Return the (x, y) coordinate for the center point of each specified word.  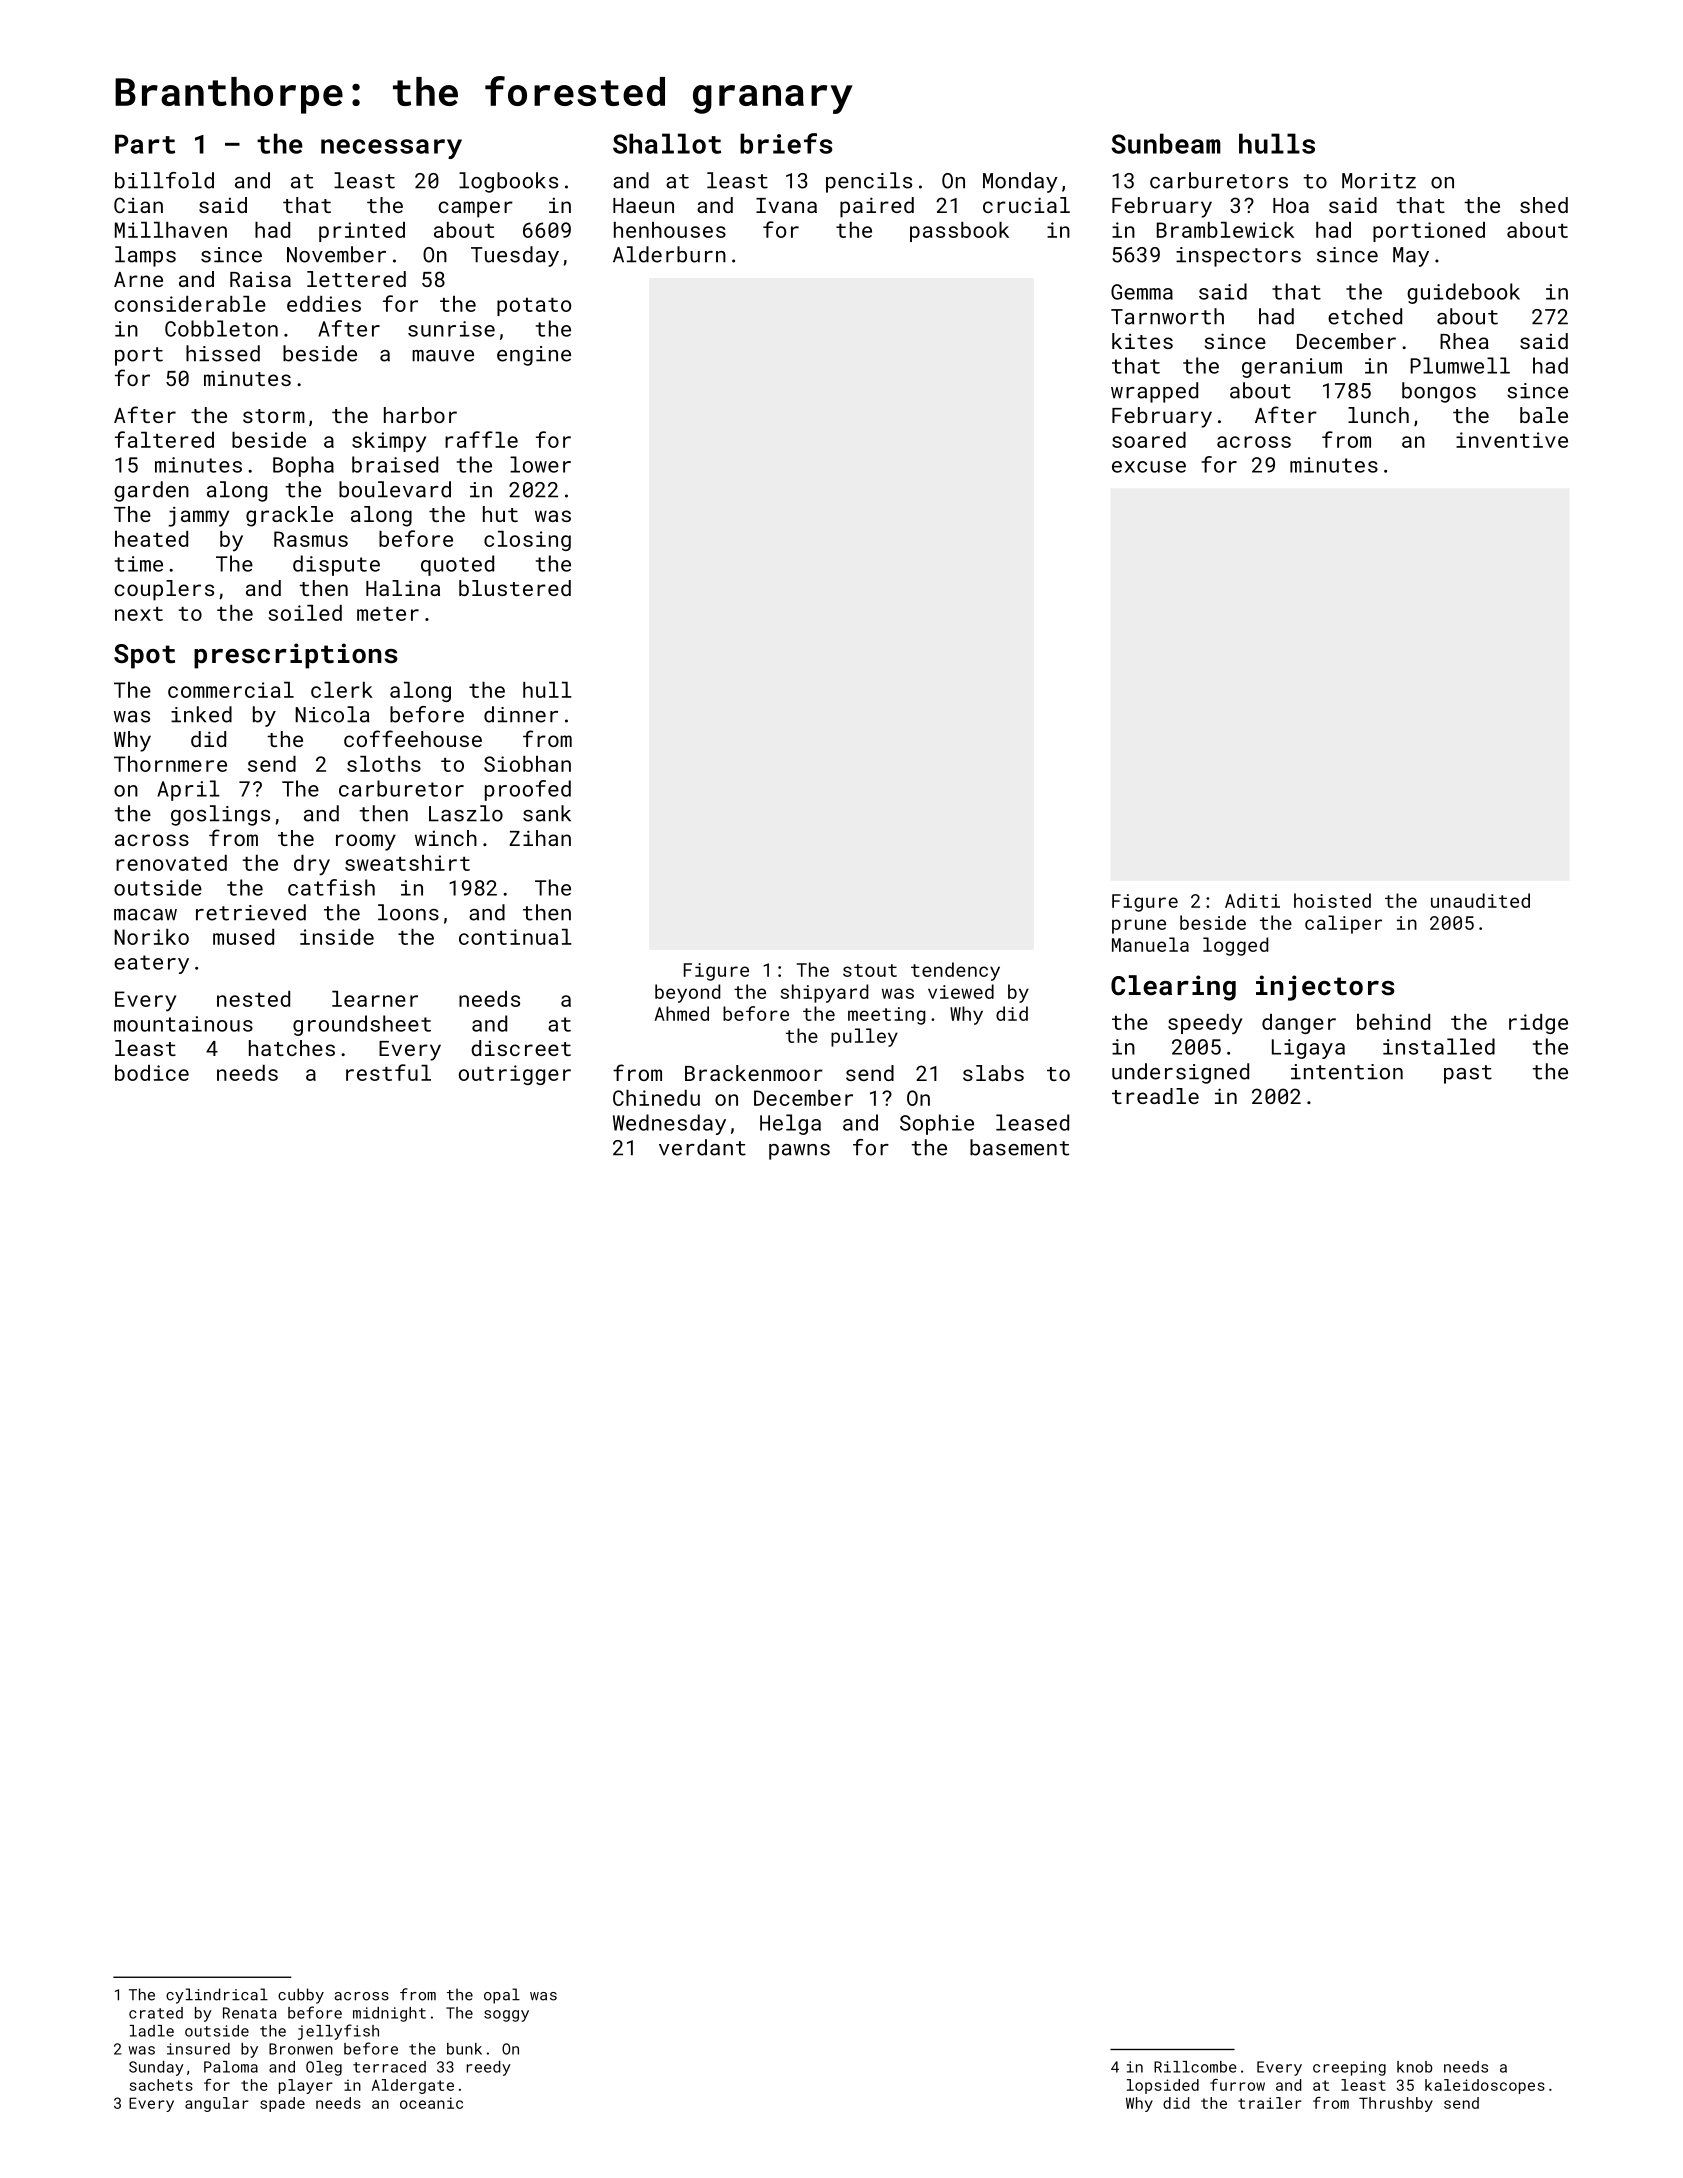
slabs (993, 1073)
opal (502, 1996)
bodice (152, 1073)
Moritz (1379, 181)
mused (243, 937)
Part (145, 144)
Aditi (1252, 900)
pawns (799, 1152)
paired (877, 207)
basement (1019, 1147)
